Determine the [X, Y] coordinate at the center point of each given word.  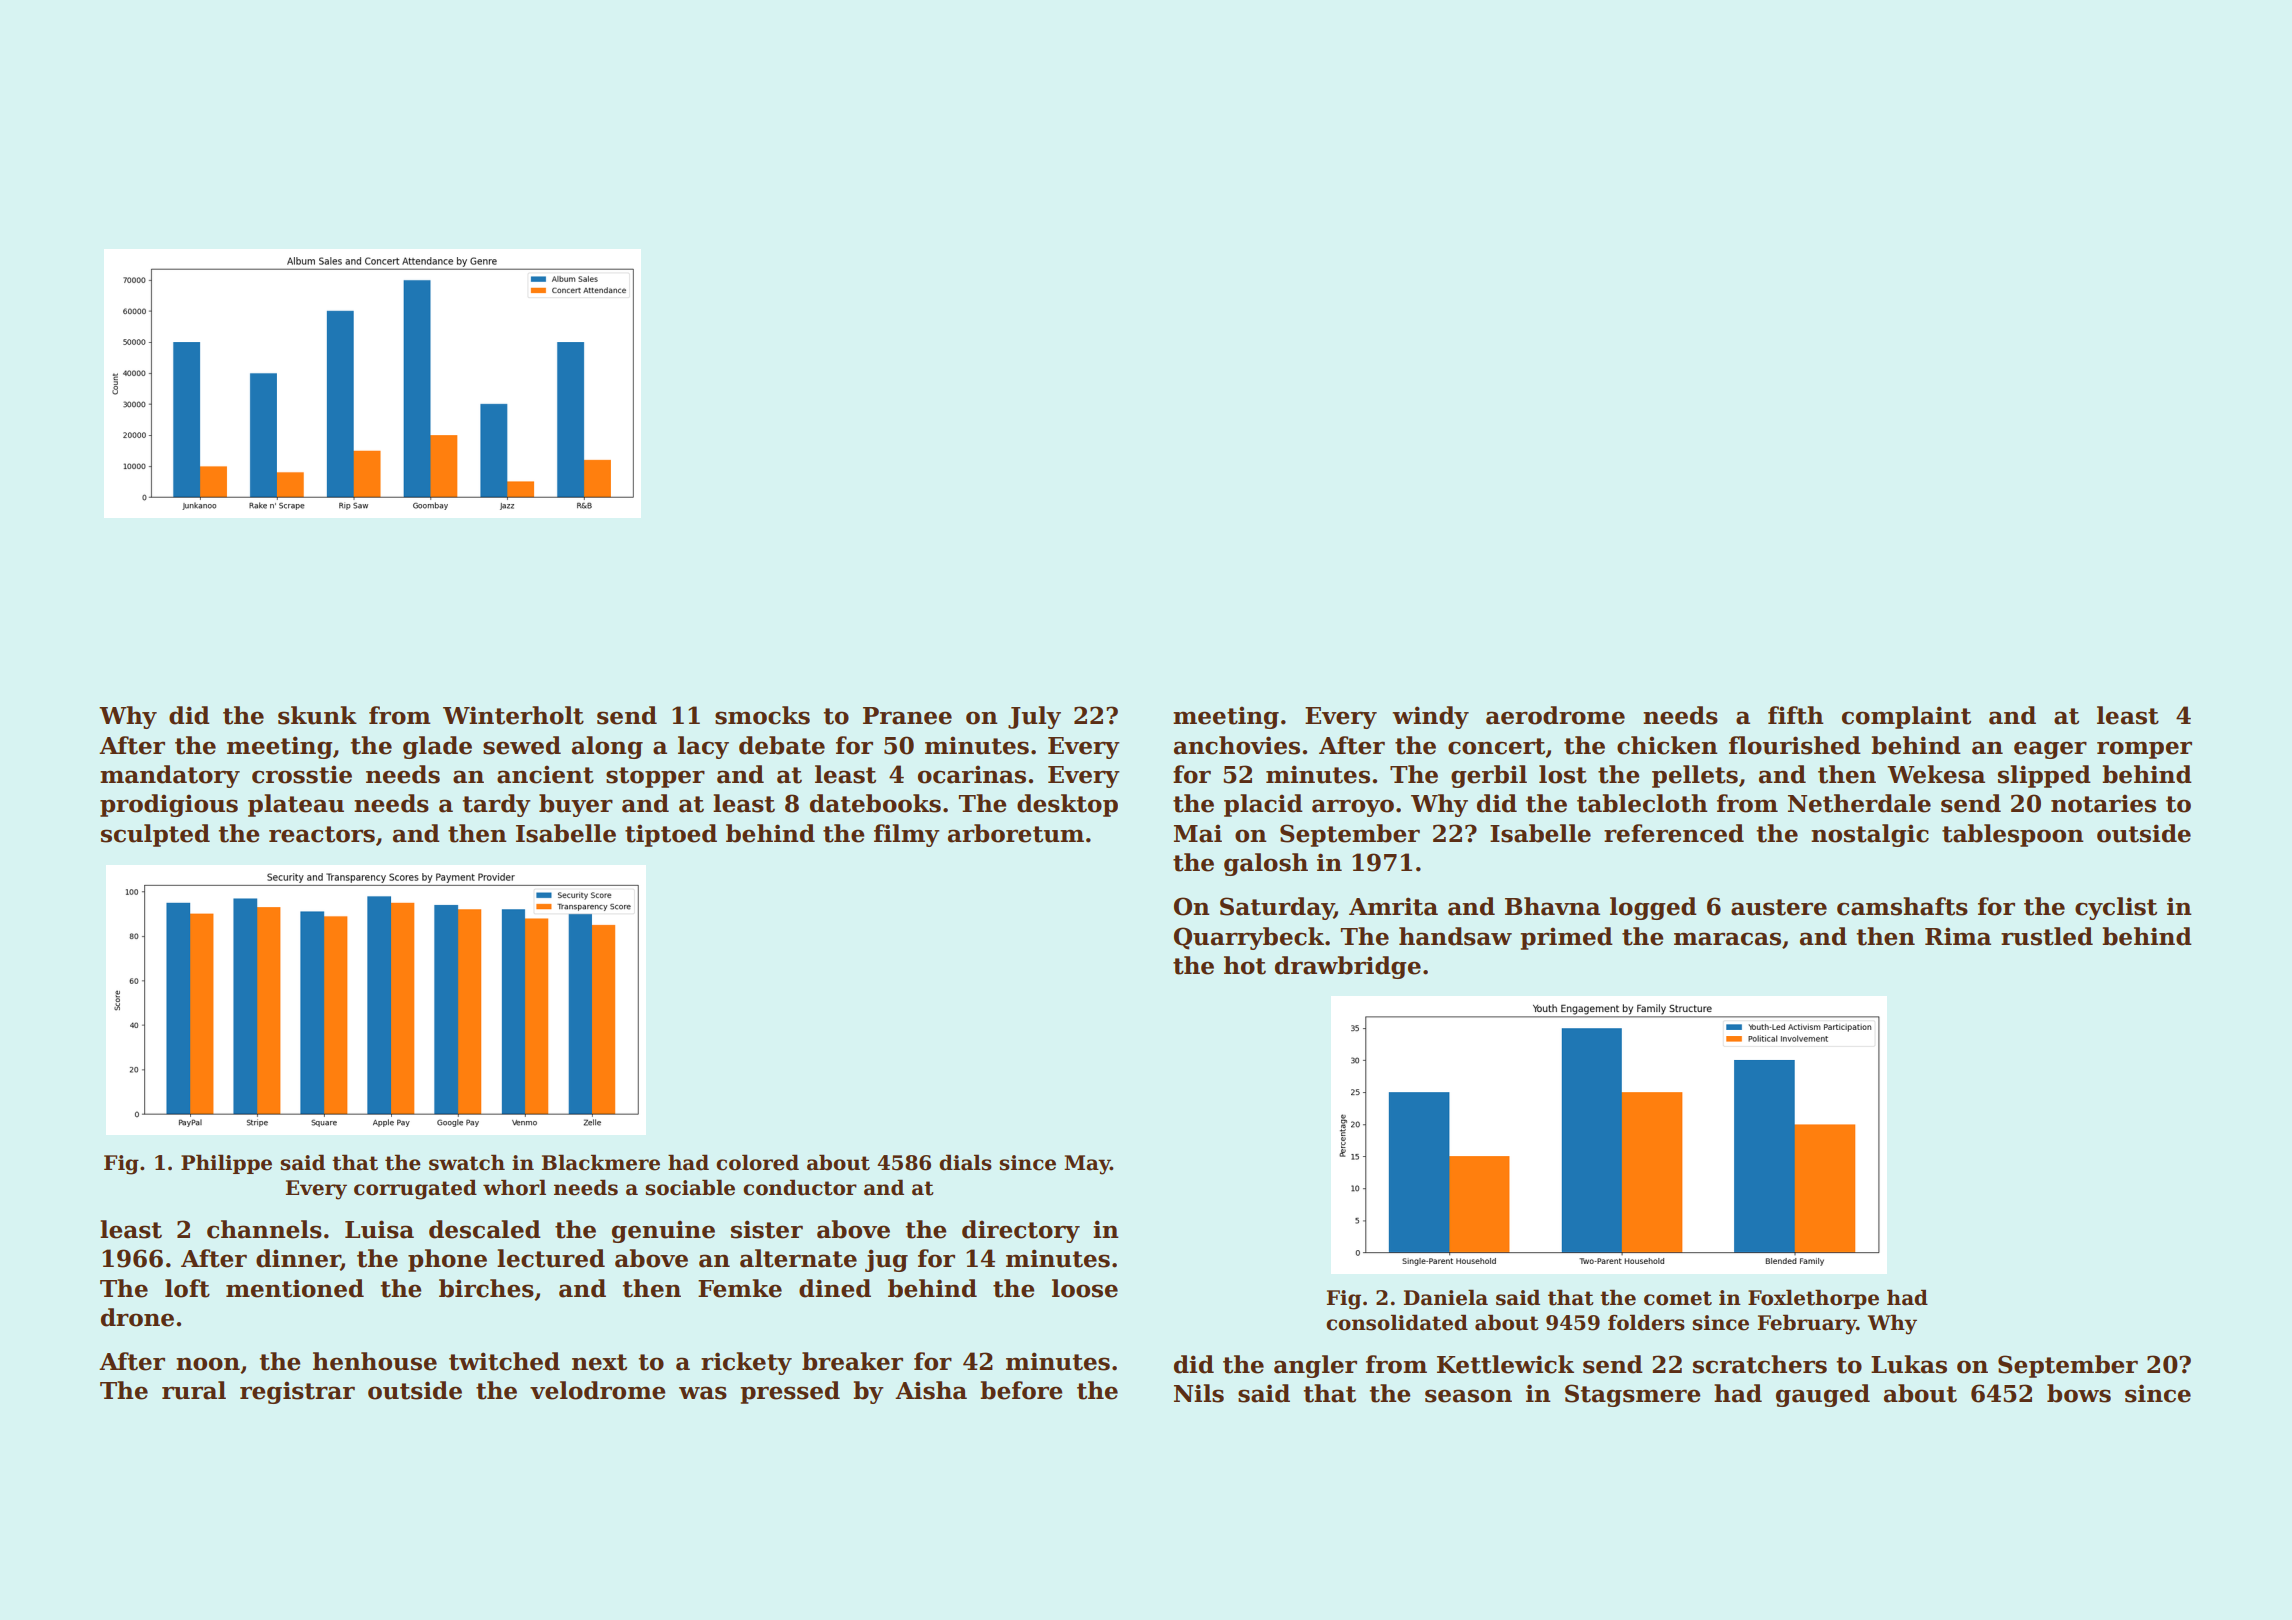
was [703, 1393]
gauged [1823, 1395]
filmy [906, 835]
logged [1653, 908]
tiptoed [671, 835]
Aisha [931, 1390]
